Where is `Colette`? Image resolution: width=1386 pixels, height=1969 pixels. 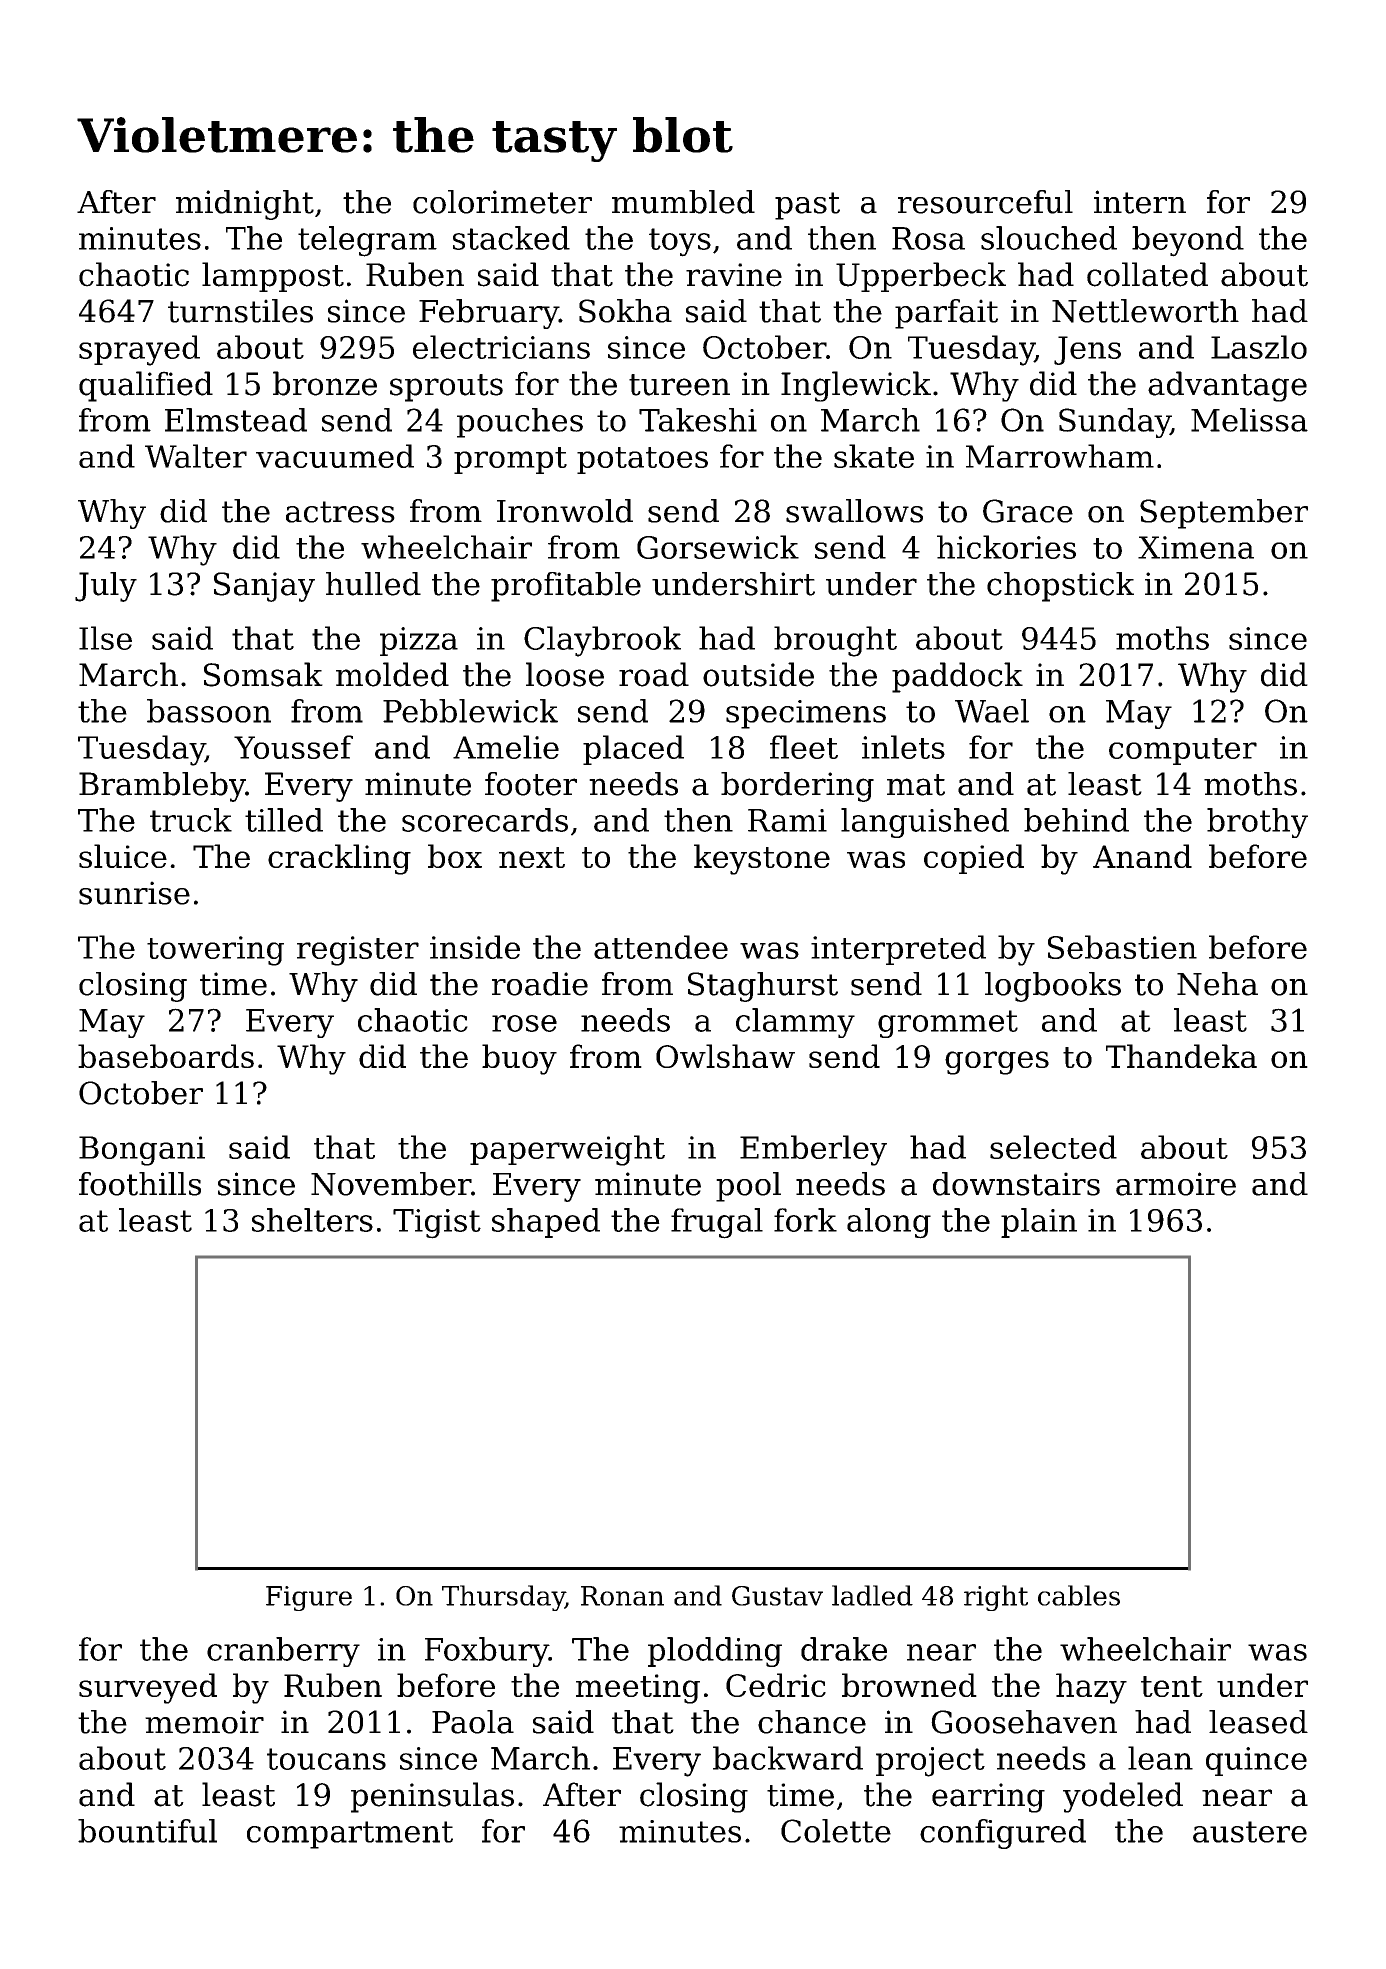 Colette is located at coordinates (836, 1831).
